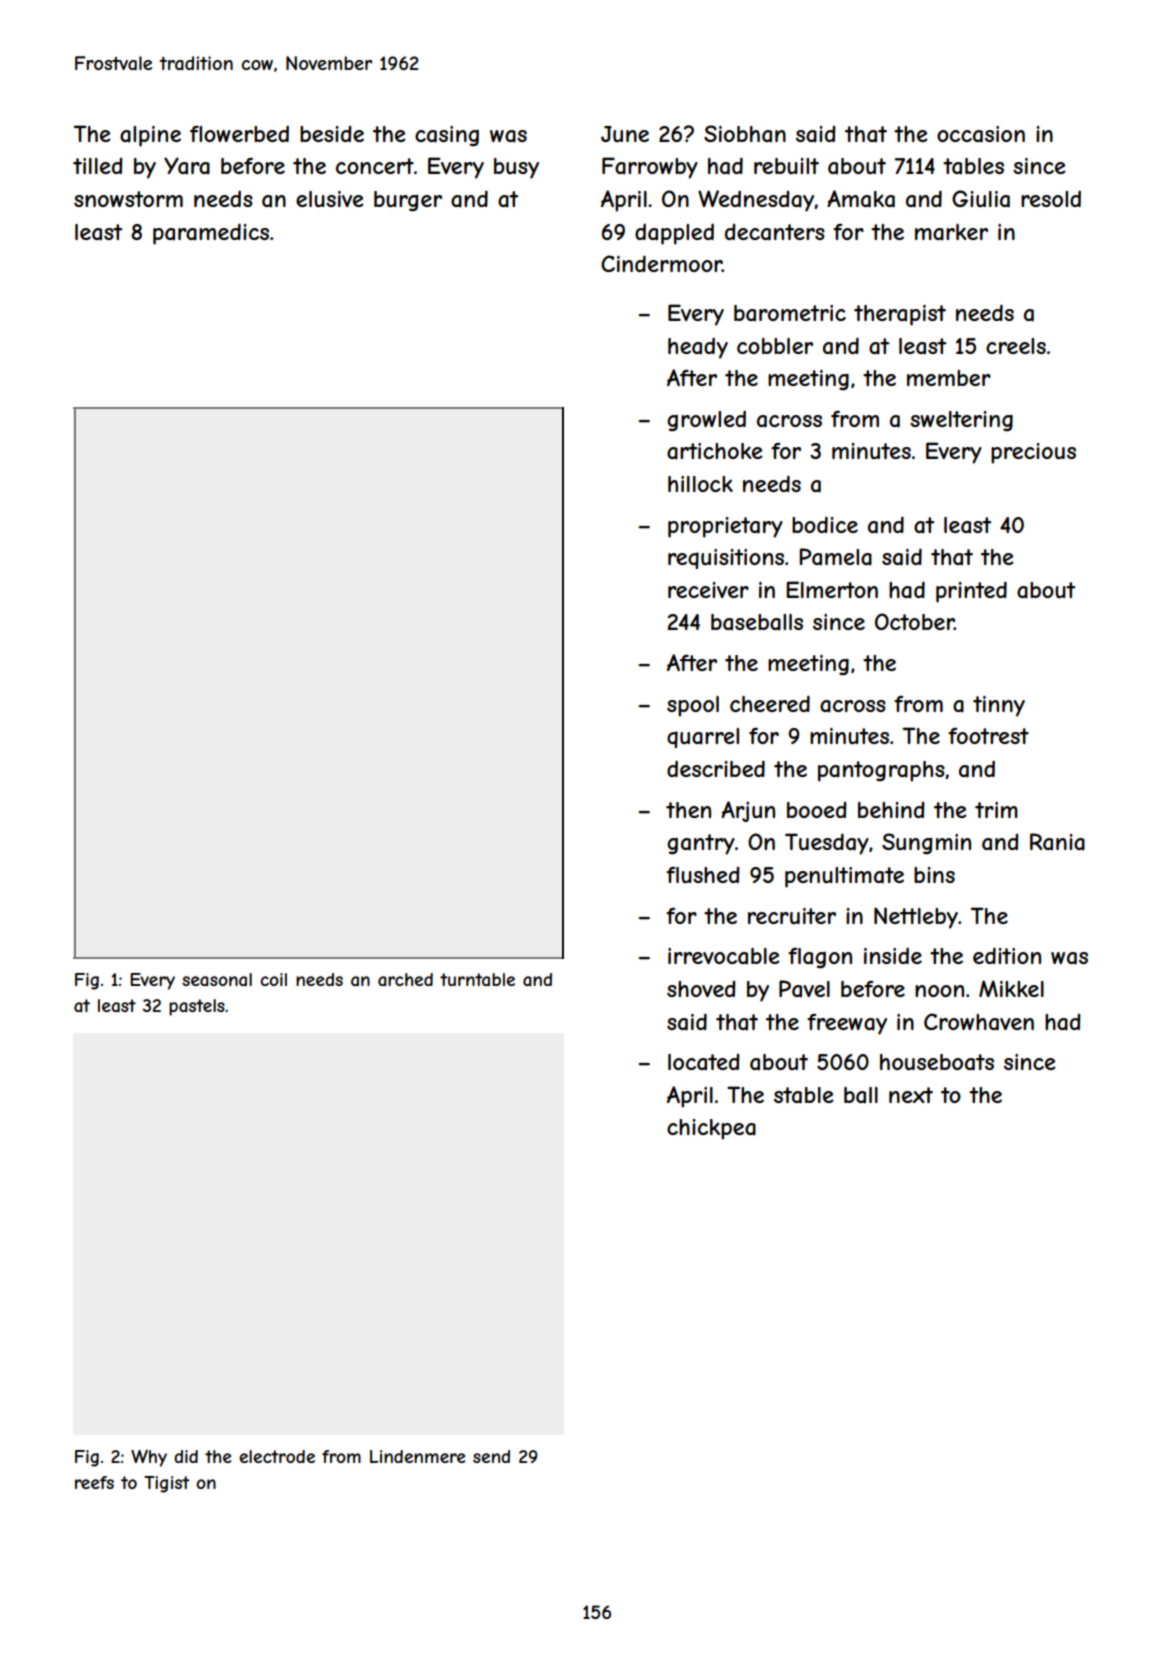 Image resolution: width=1165 pixels, height=1654 pixels. What do you see at coordinates (706, 420) in the screenshot?
I see `growled` at bounding box center [706, 420].
